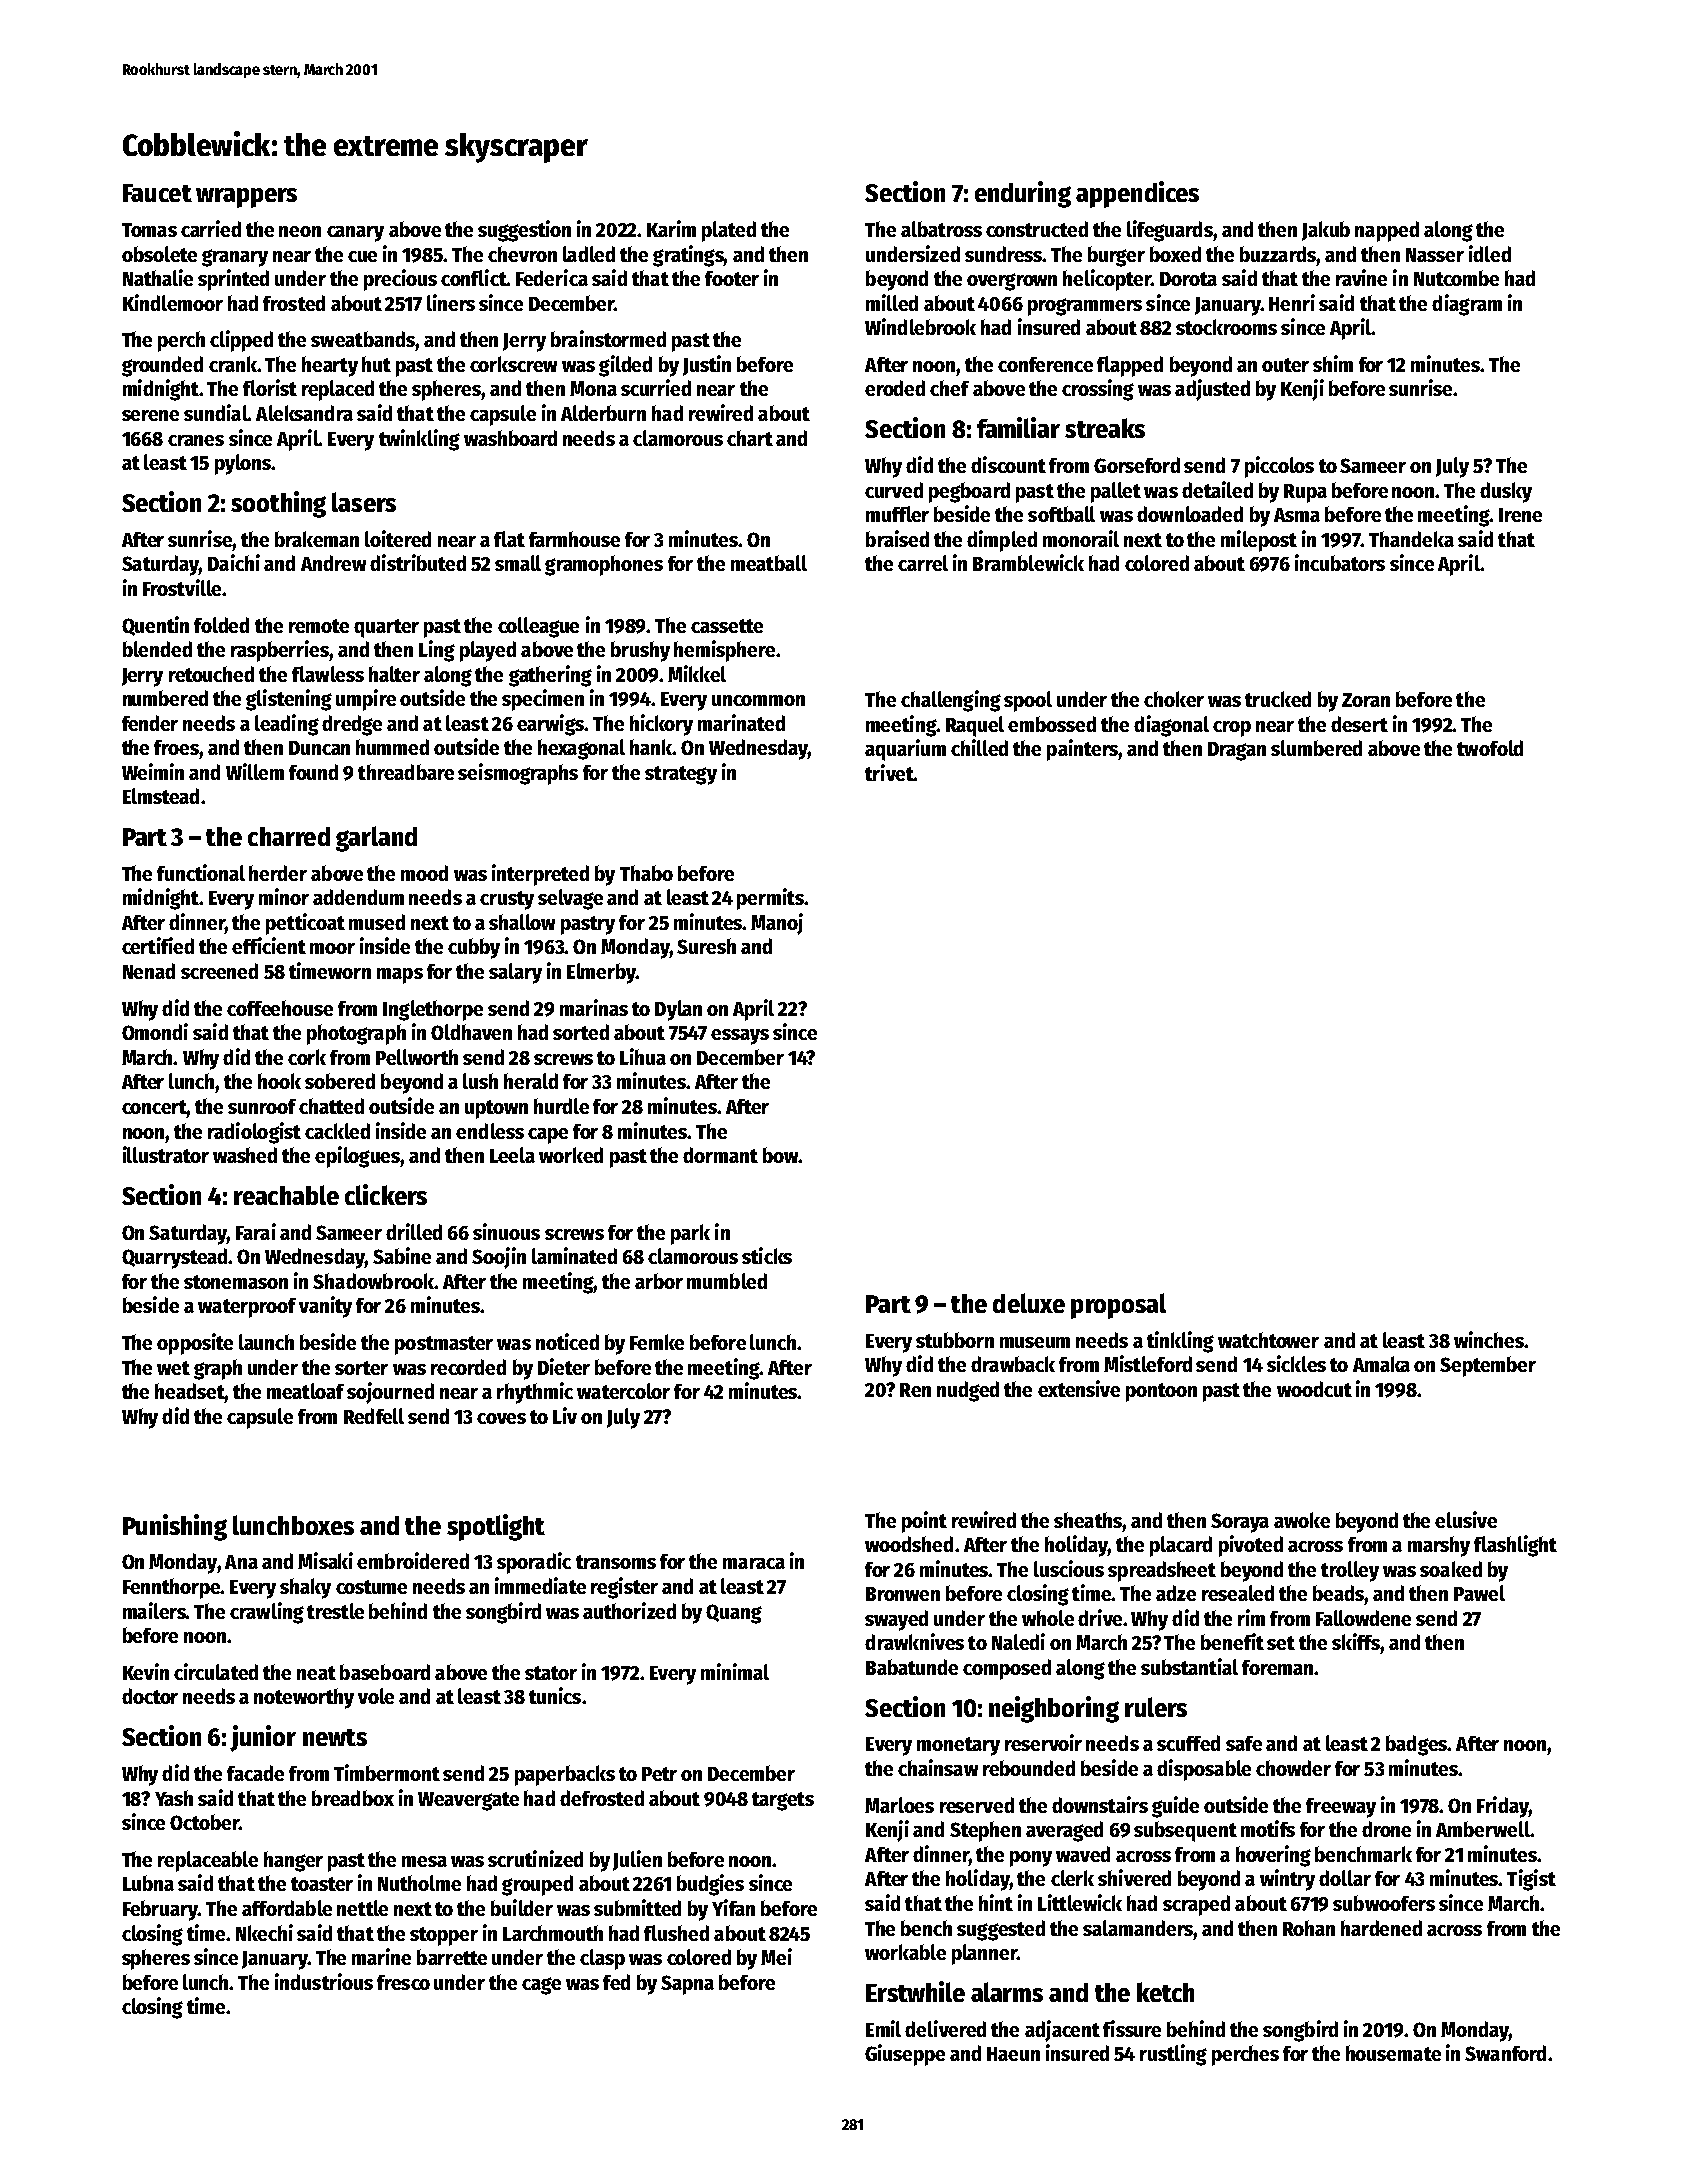 The width and height of the image is (1683, 2178). What do you see at coordinates (515, 973) in the image?
I see `salary` at bounding box center [515, 973].
